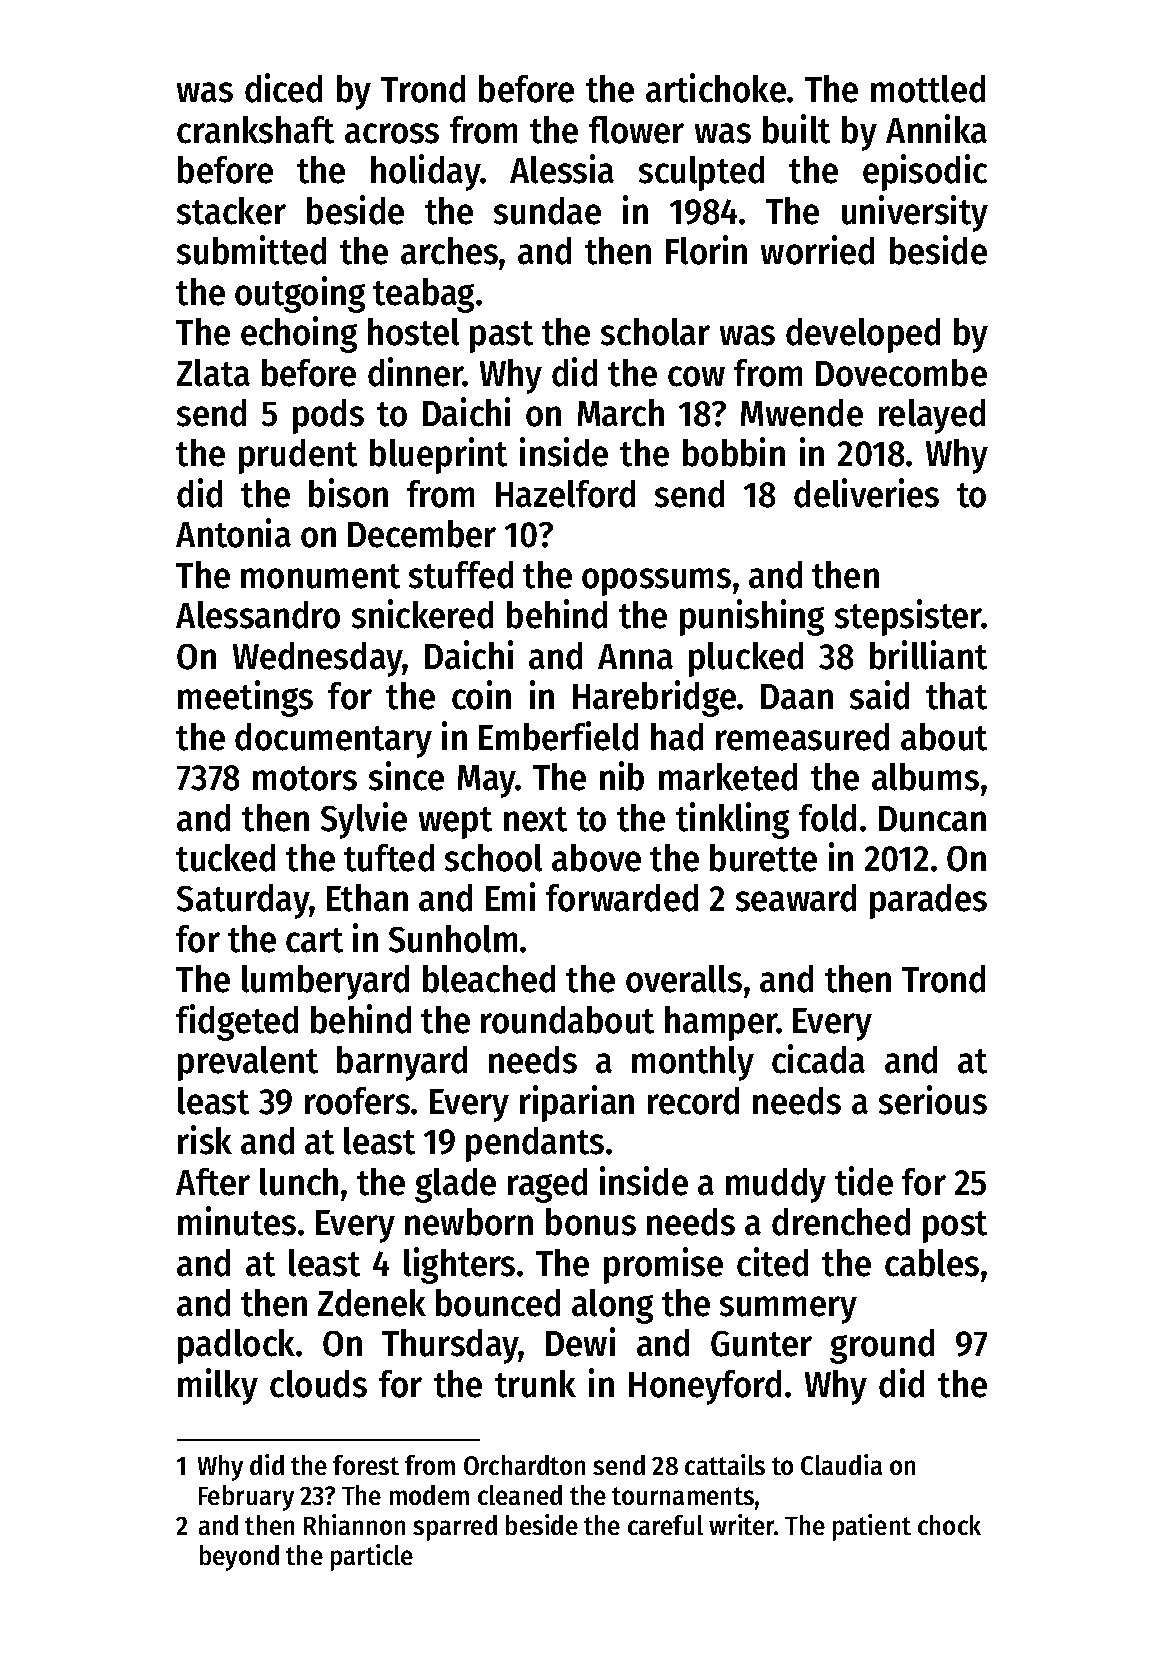 Image resolution: width=1165 pixels, height=1654 pixels. I want to click on Duncan, so click(932, 819).
